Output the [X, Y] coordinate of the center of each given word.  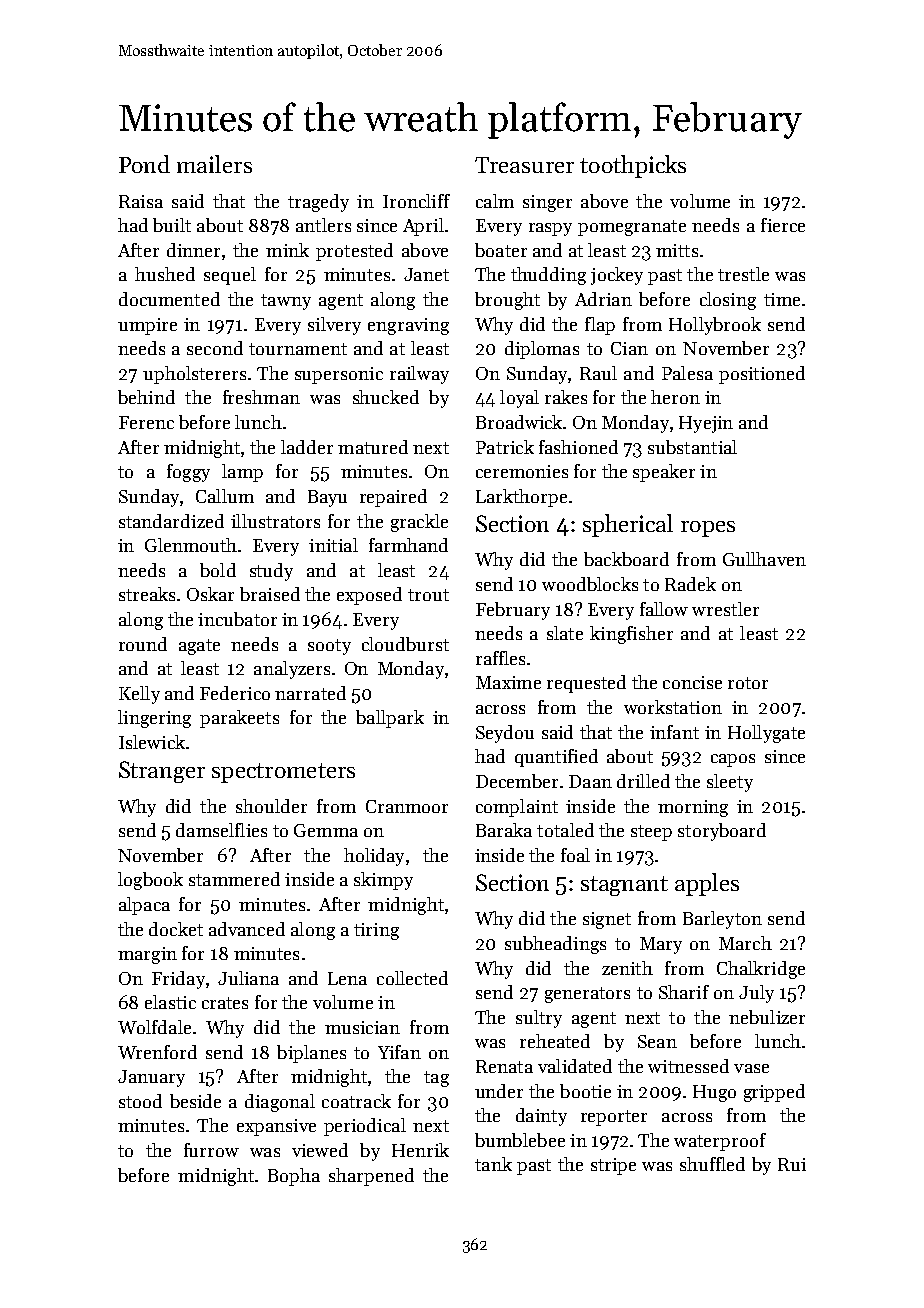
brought [507, 301]
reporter [614, 1118]
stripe [613, 1166]
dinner [193, 250]
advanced [247, 929]
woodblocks [590, 584]
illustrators [275, 521]
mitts [677, 250]
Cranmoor [407, 806]
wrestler [725, 609]
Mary [661, 945]
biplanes [311, 1054]
